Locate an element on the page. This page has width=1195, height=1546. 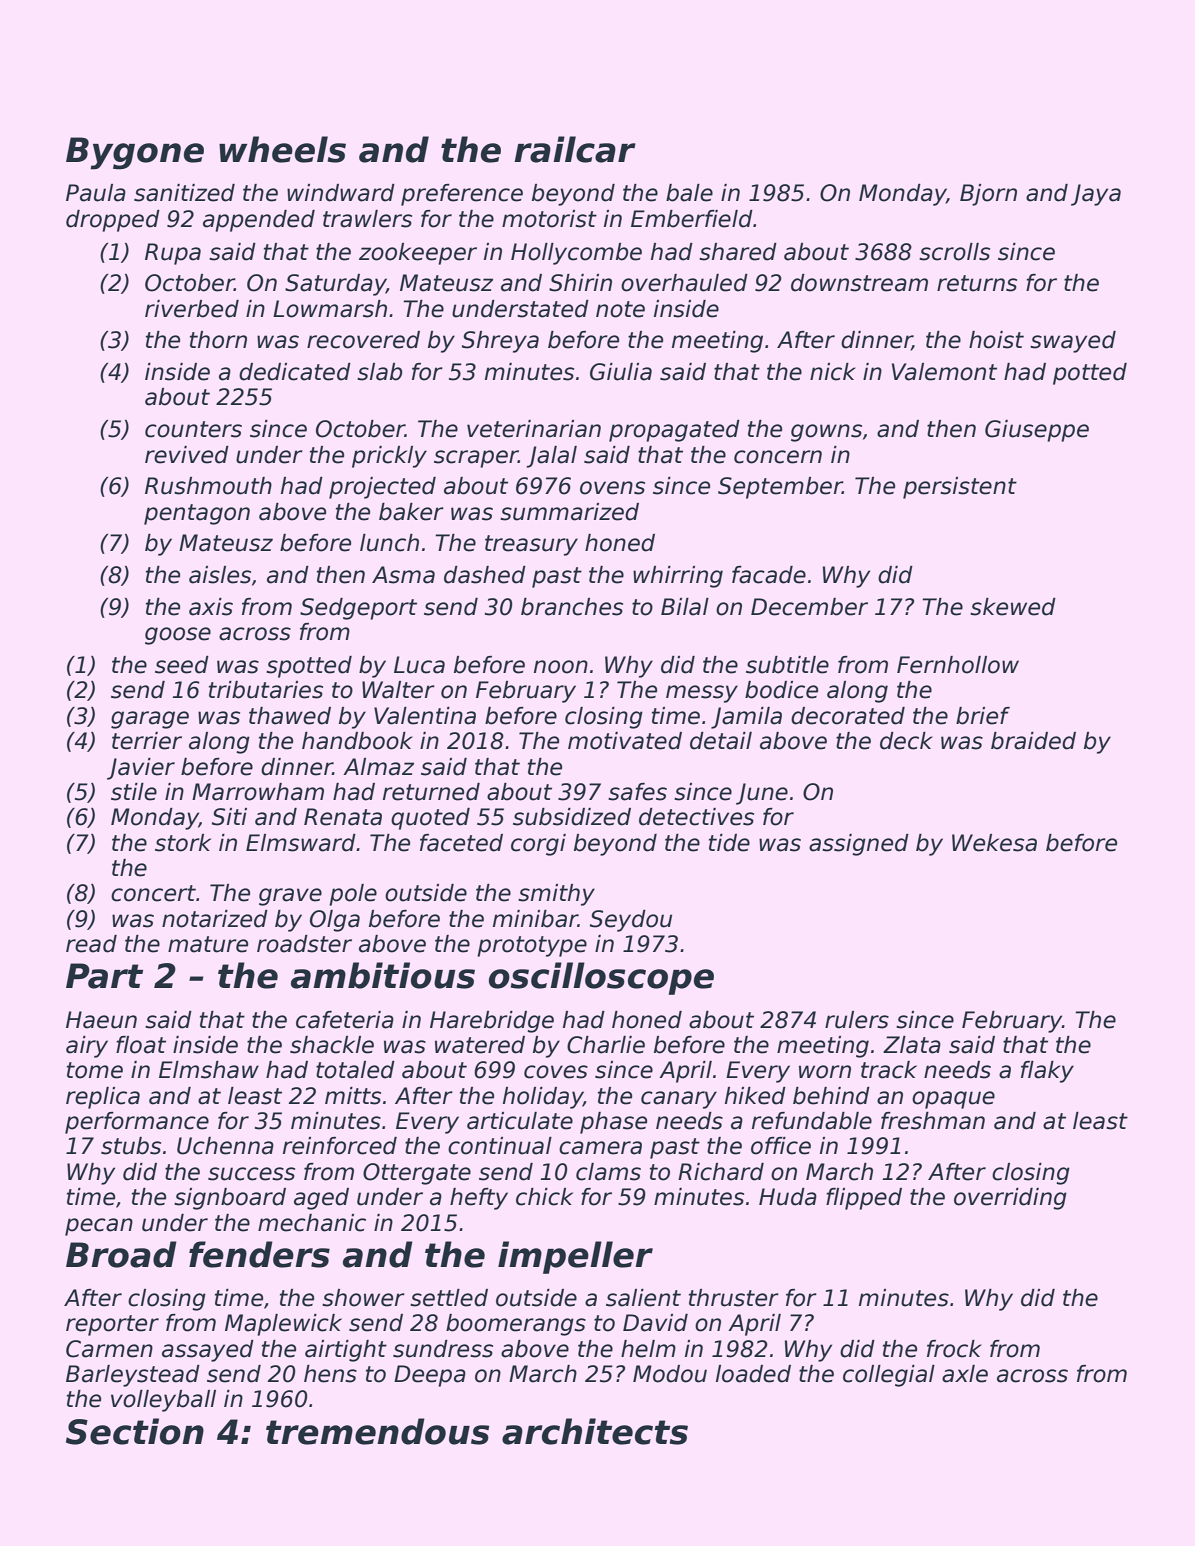
Shreya is located at coordinates (500, 342).
